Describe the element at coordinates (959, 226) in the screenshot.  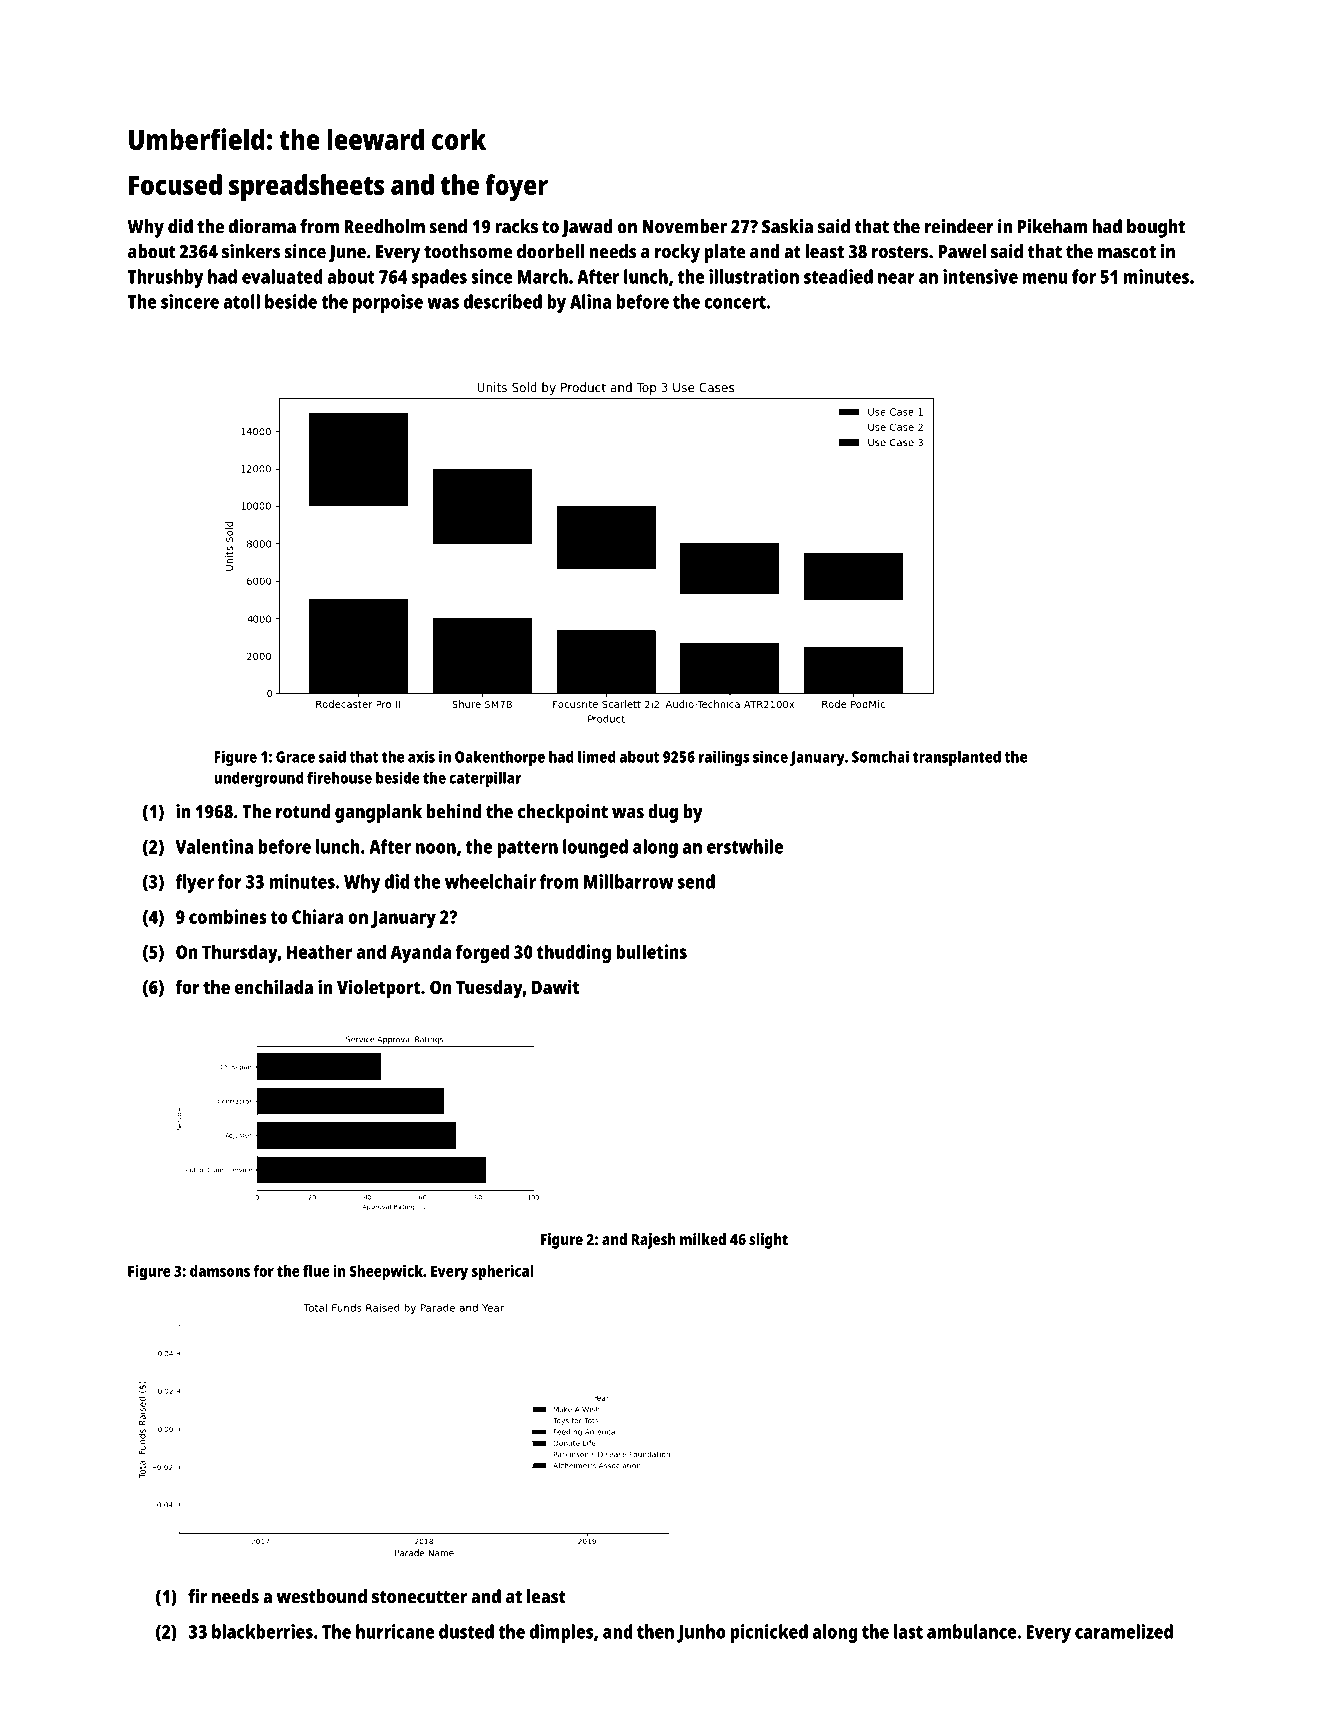
I see `reindeer` at that location.
